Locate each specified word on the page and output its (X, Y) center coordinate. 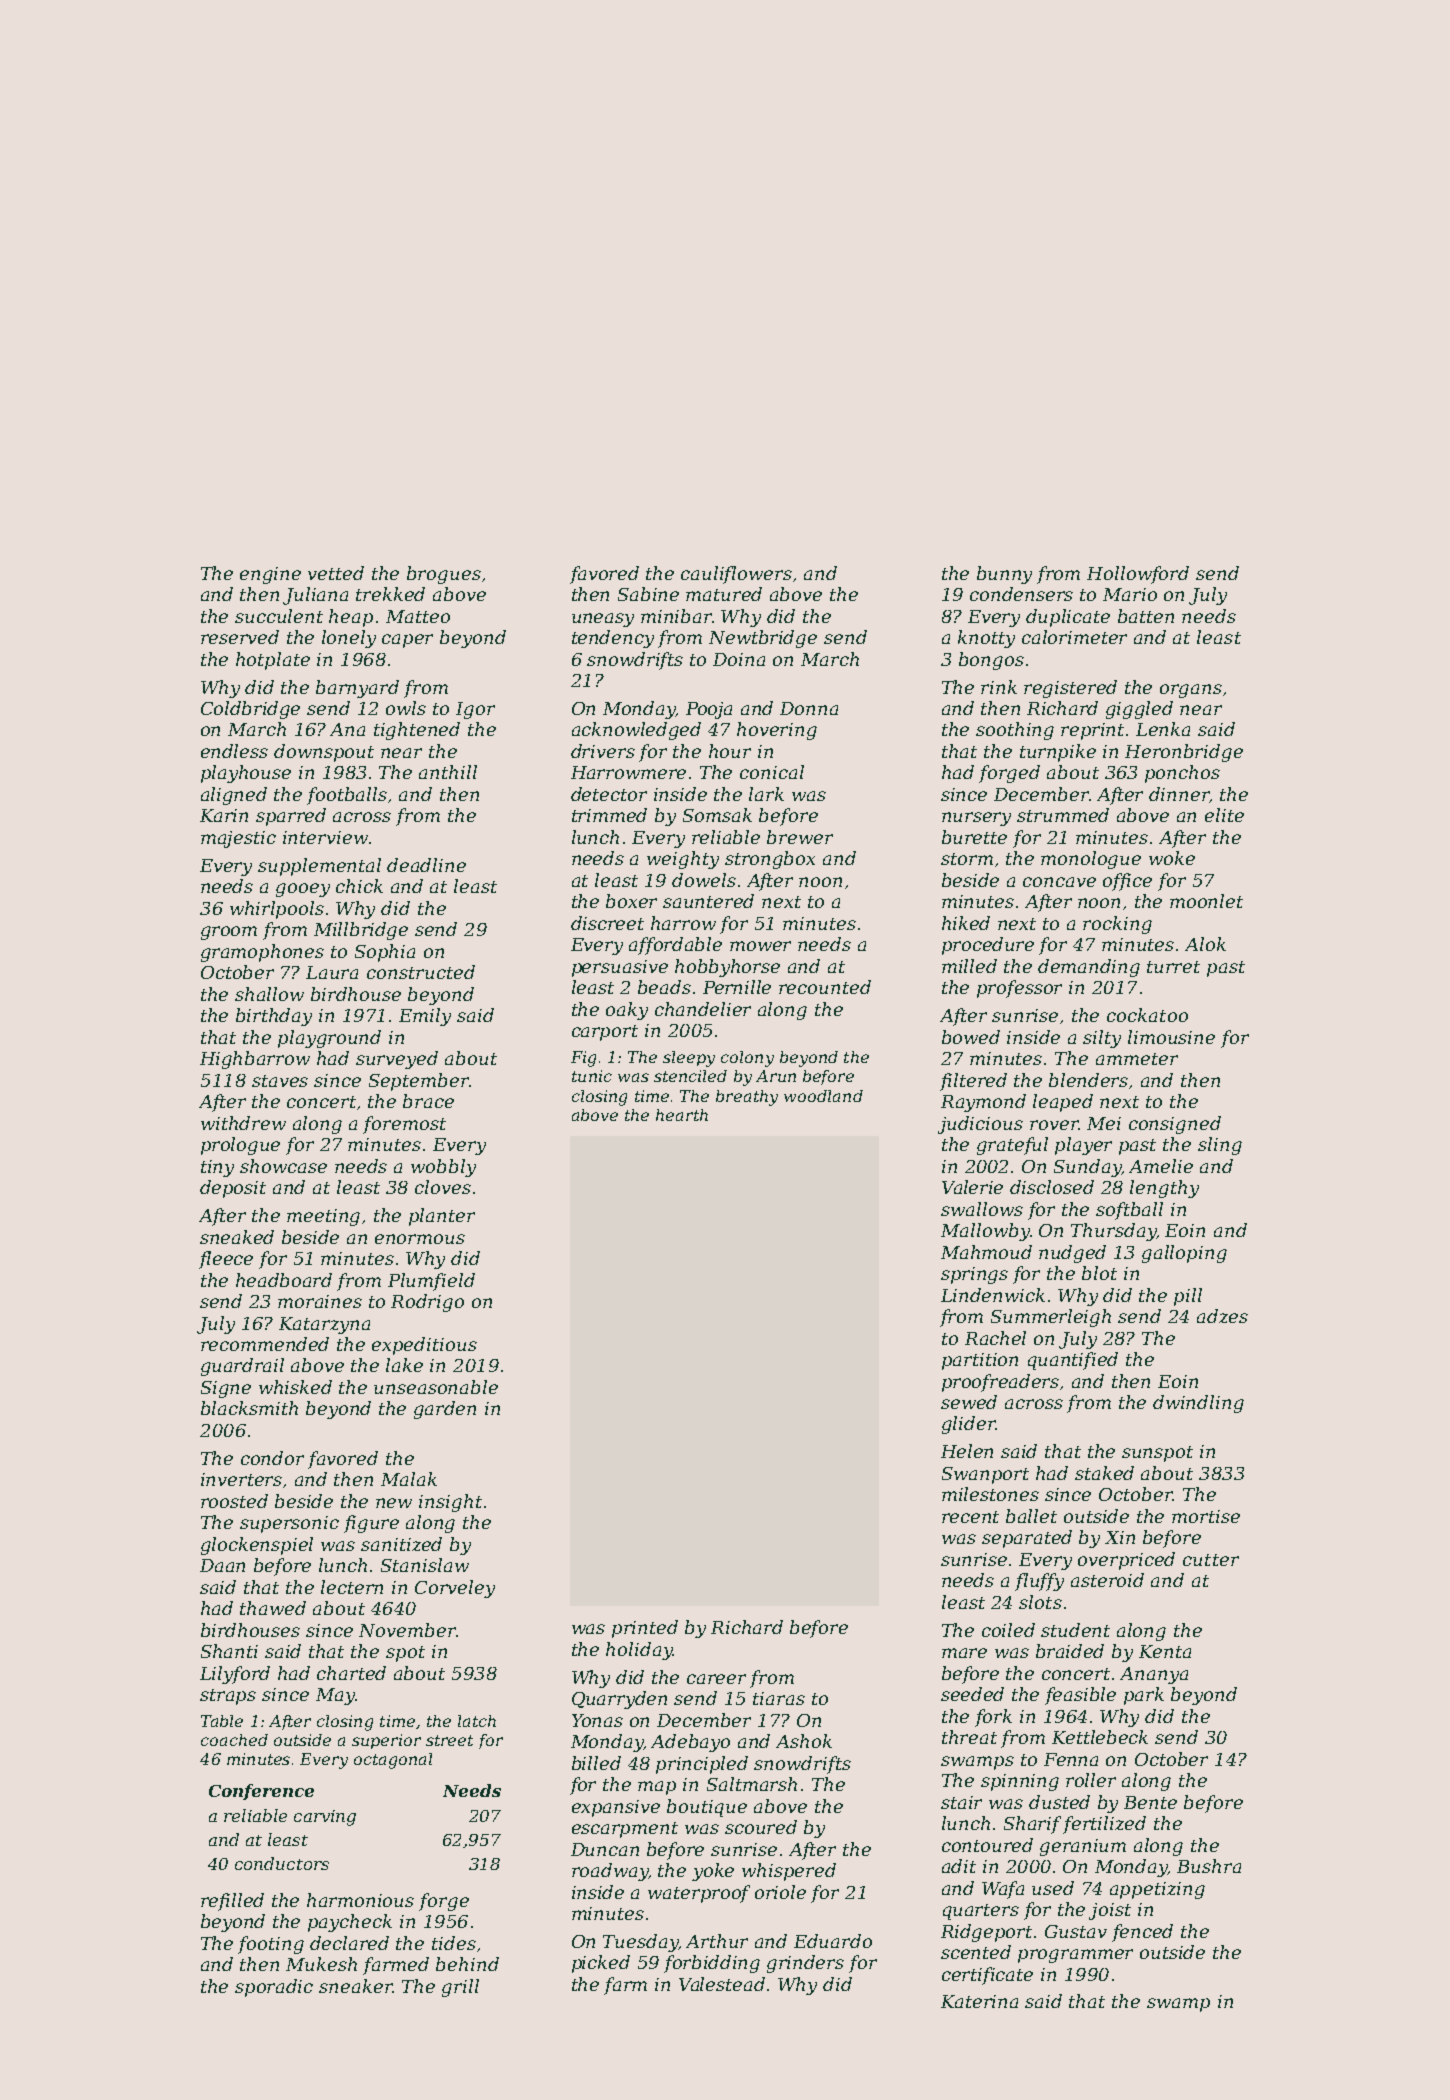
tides (454, 1943)
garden (445, 1410)
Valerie (972, 1187)
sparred (291, 817)
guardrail (242, 1367)
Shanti (229, 1651)
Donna (809, 708)
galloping (1184, 1254)
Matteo (418, 616)
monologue (1091, 860)
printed (645, 1629)
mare (964, 1653)
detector (609, 794)
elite (1224, 815)
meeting (323, 1217)
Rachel (995, 1338)
